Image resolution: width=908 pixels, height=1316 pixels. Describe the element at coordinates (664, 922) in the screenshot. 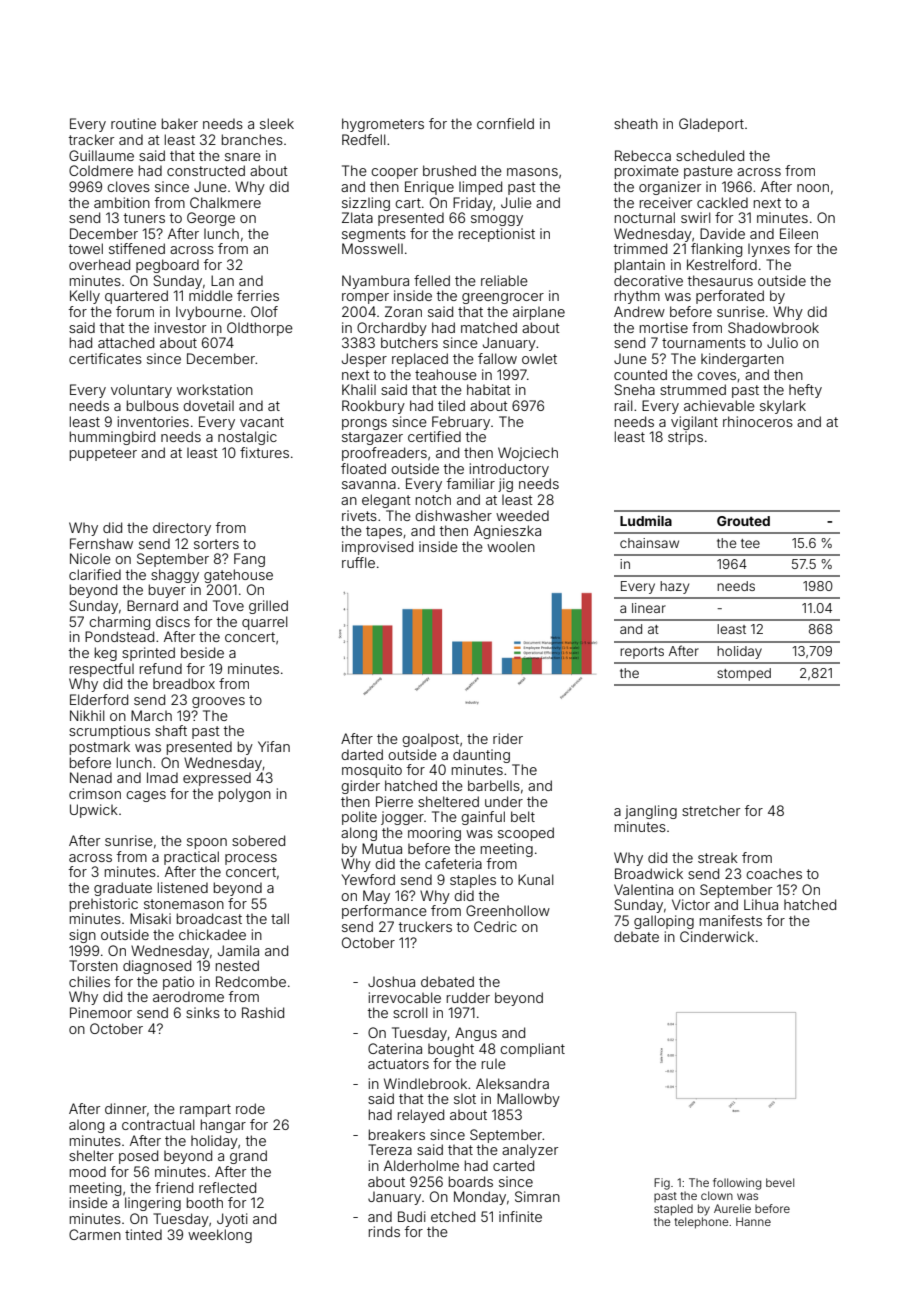

I see `galloping` at that location.
